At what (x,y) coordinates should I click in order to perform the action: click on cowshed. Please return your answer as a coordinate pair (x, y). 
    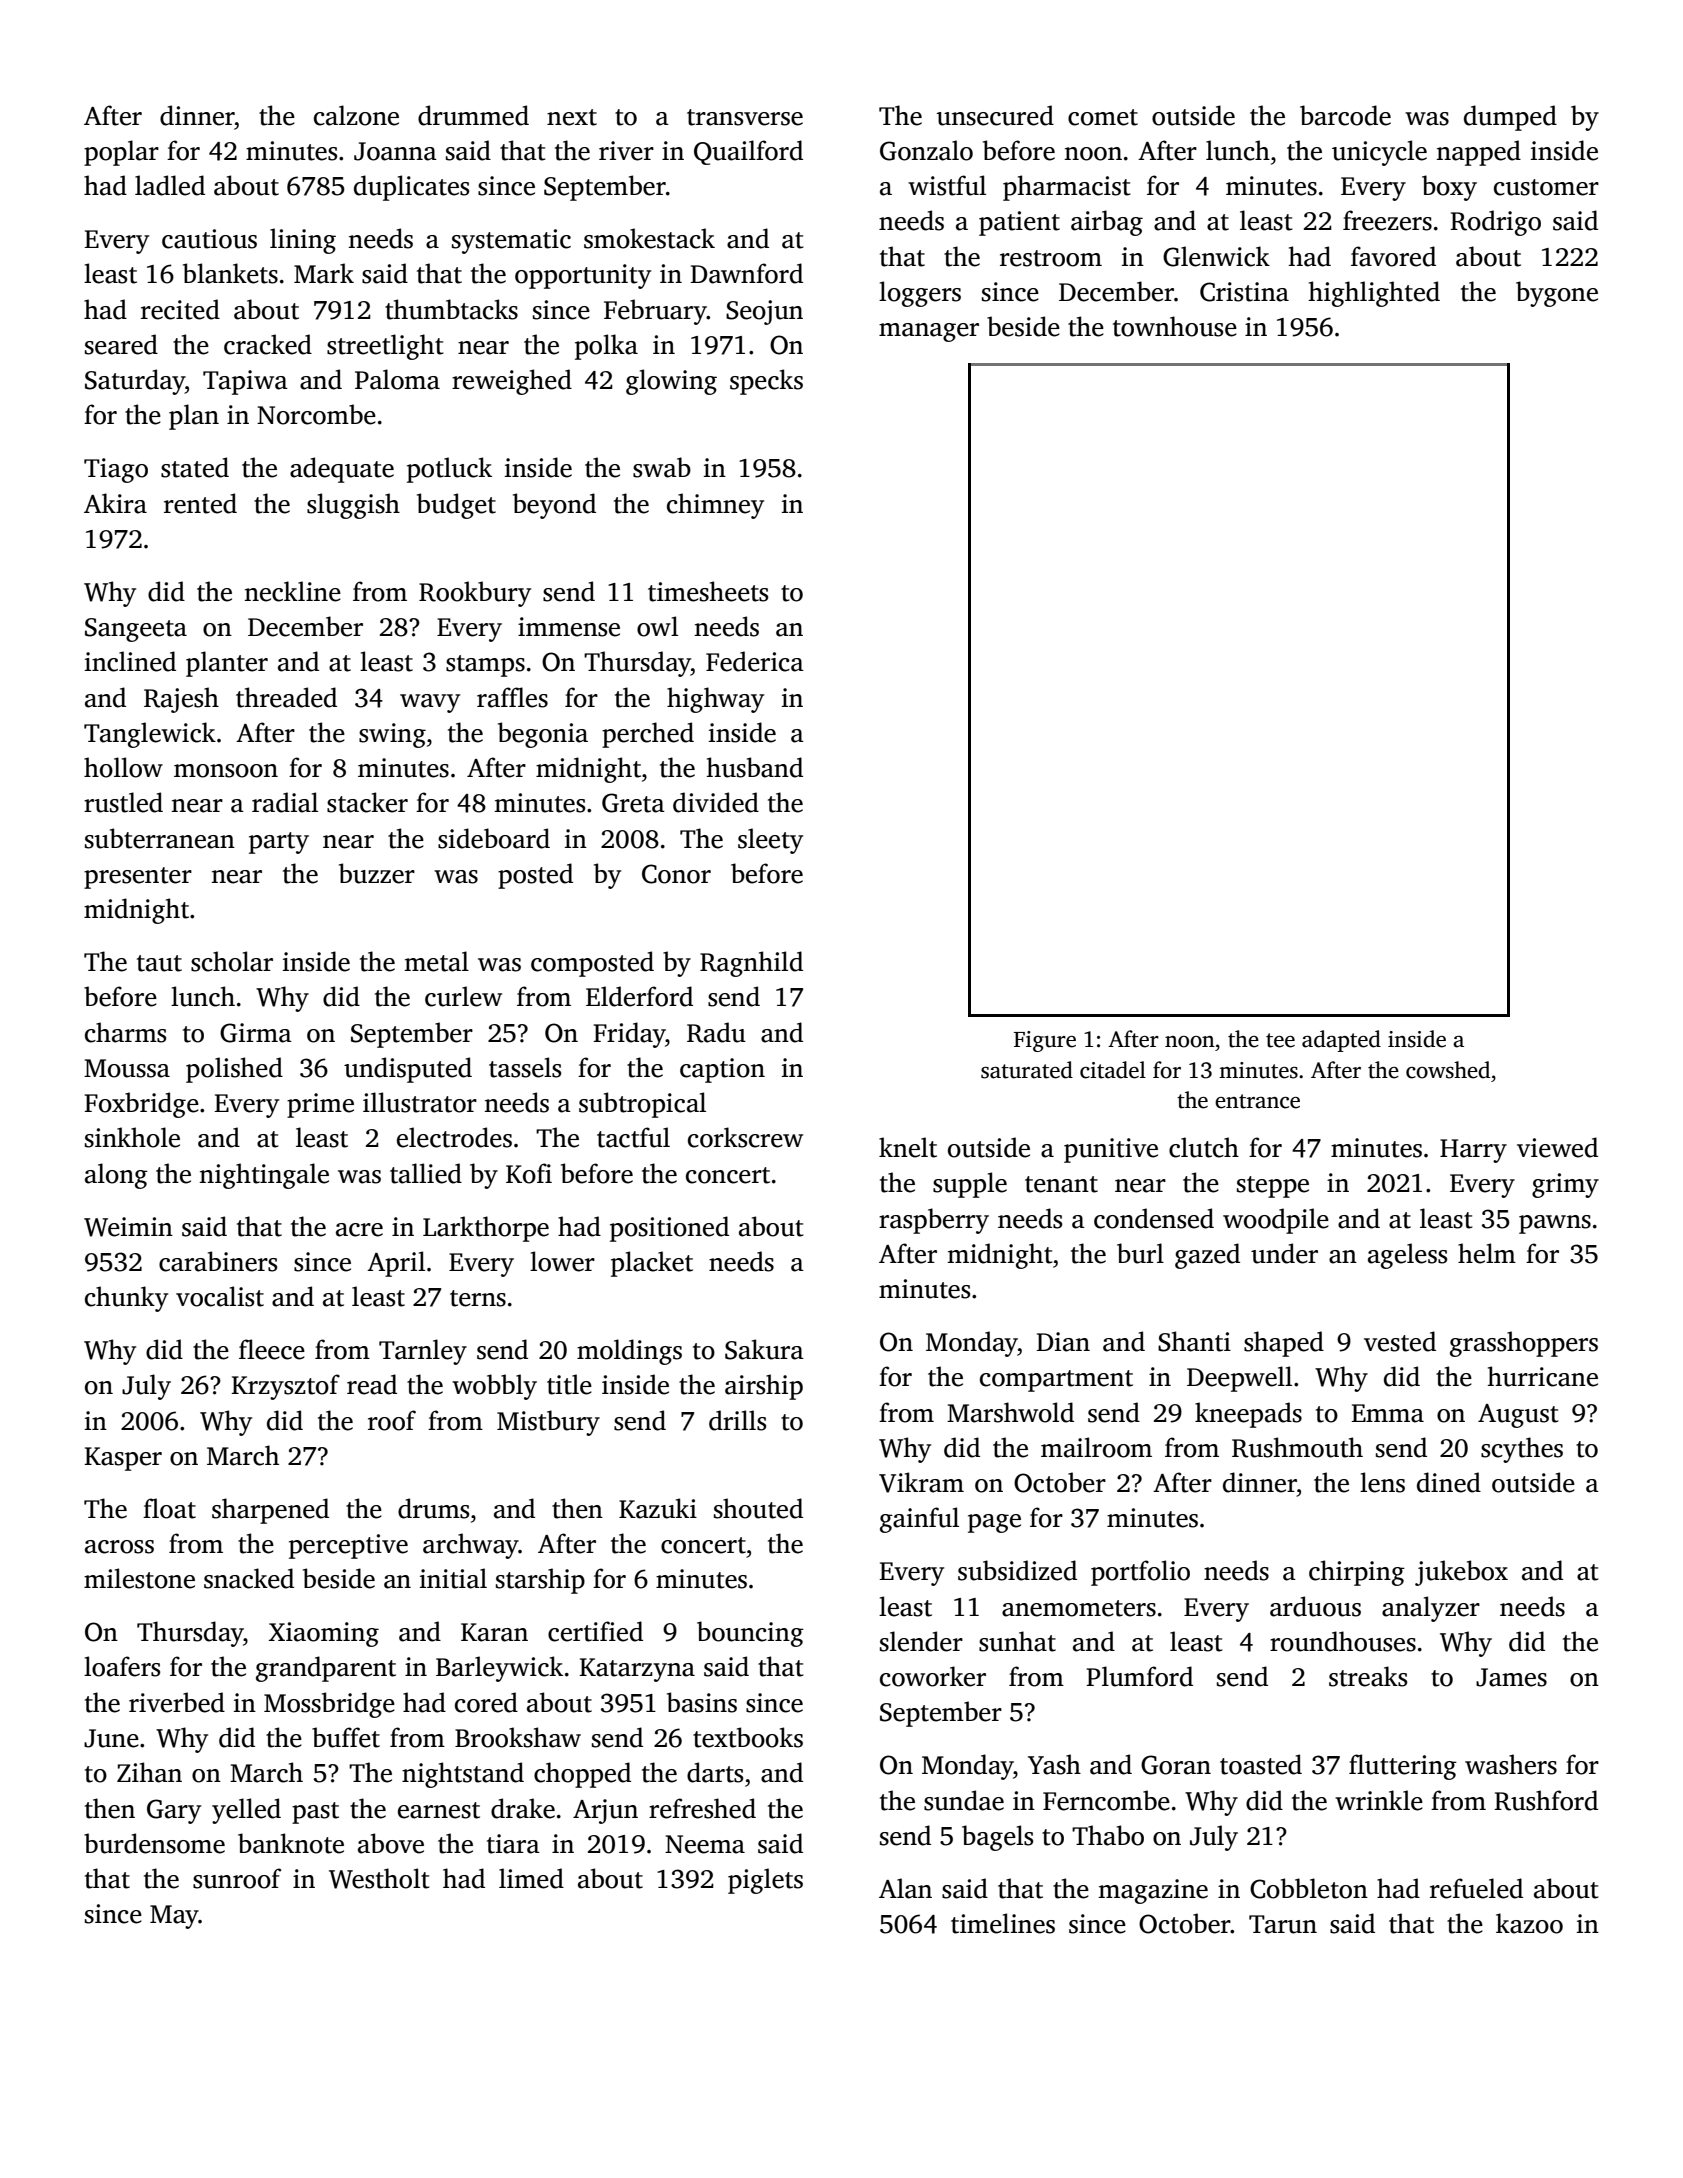
    Looking at the image, I should click on (1448, 1070).
